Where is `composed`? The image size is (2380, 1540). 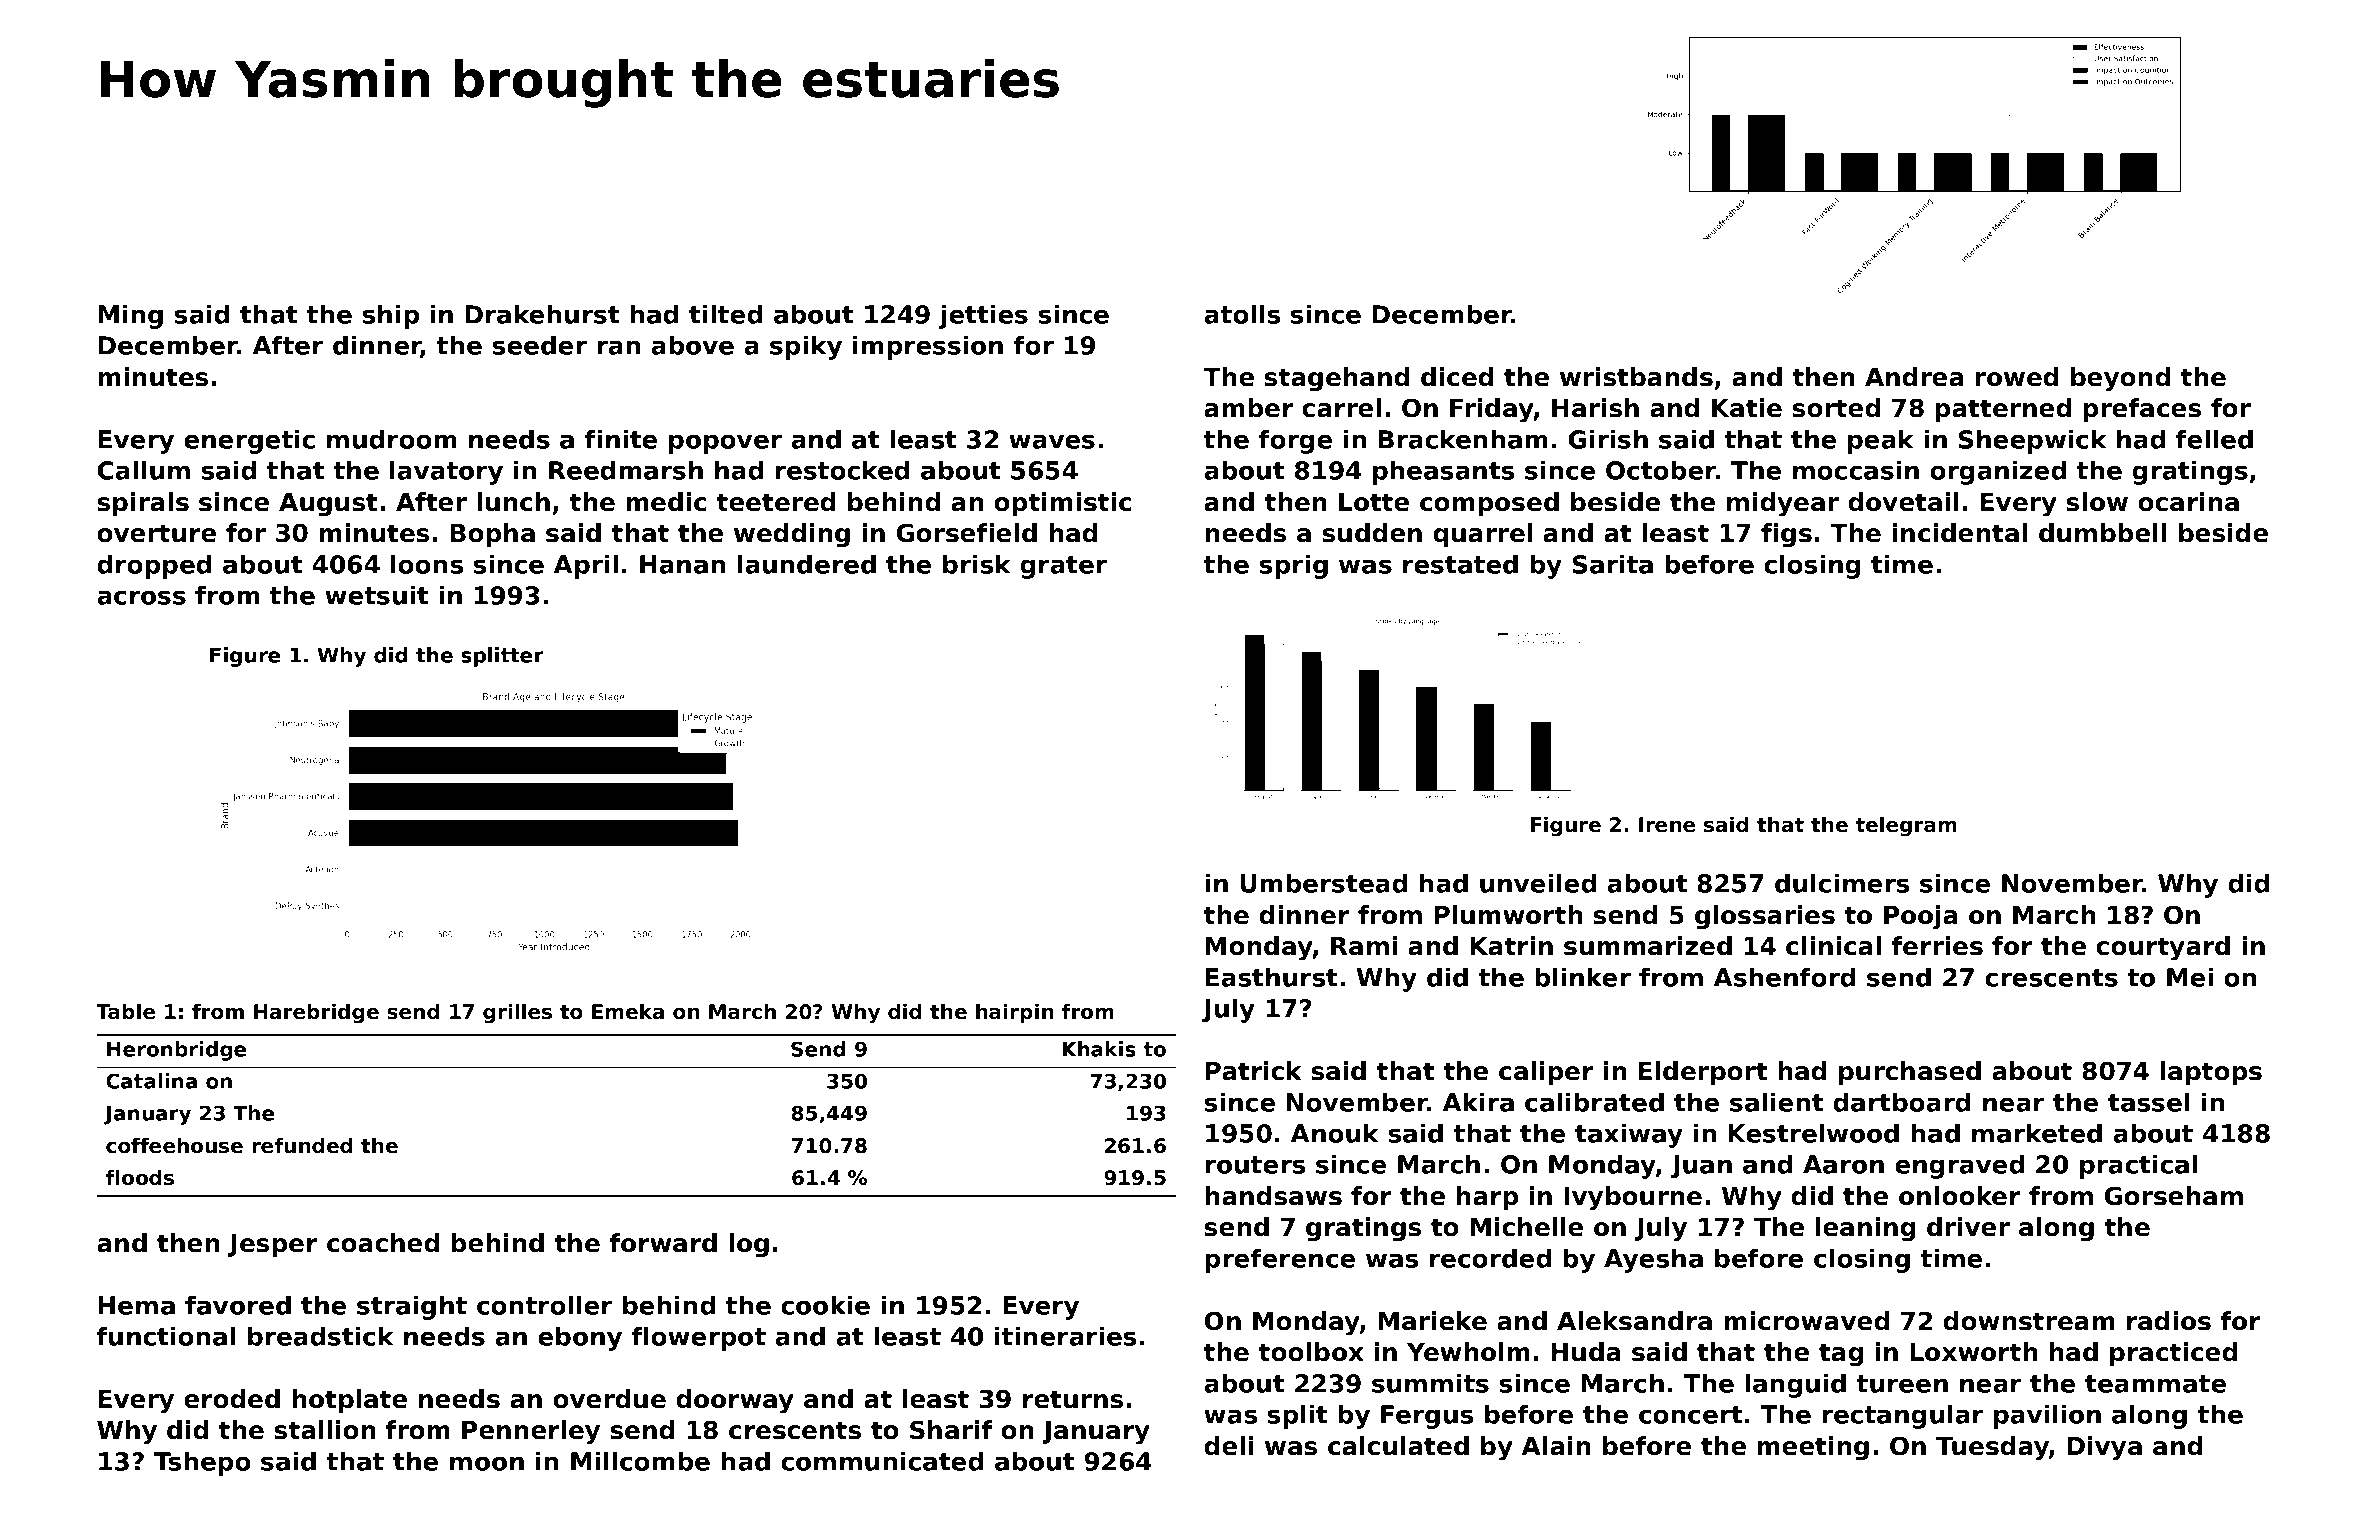
composed is located at coordinates (1489, 504).
